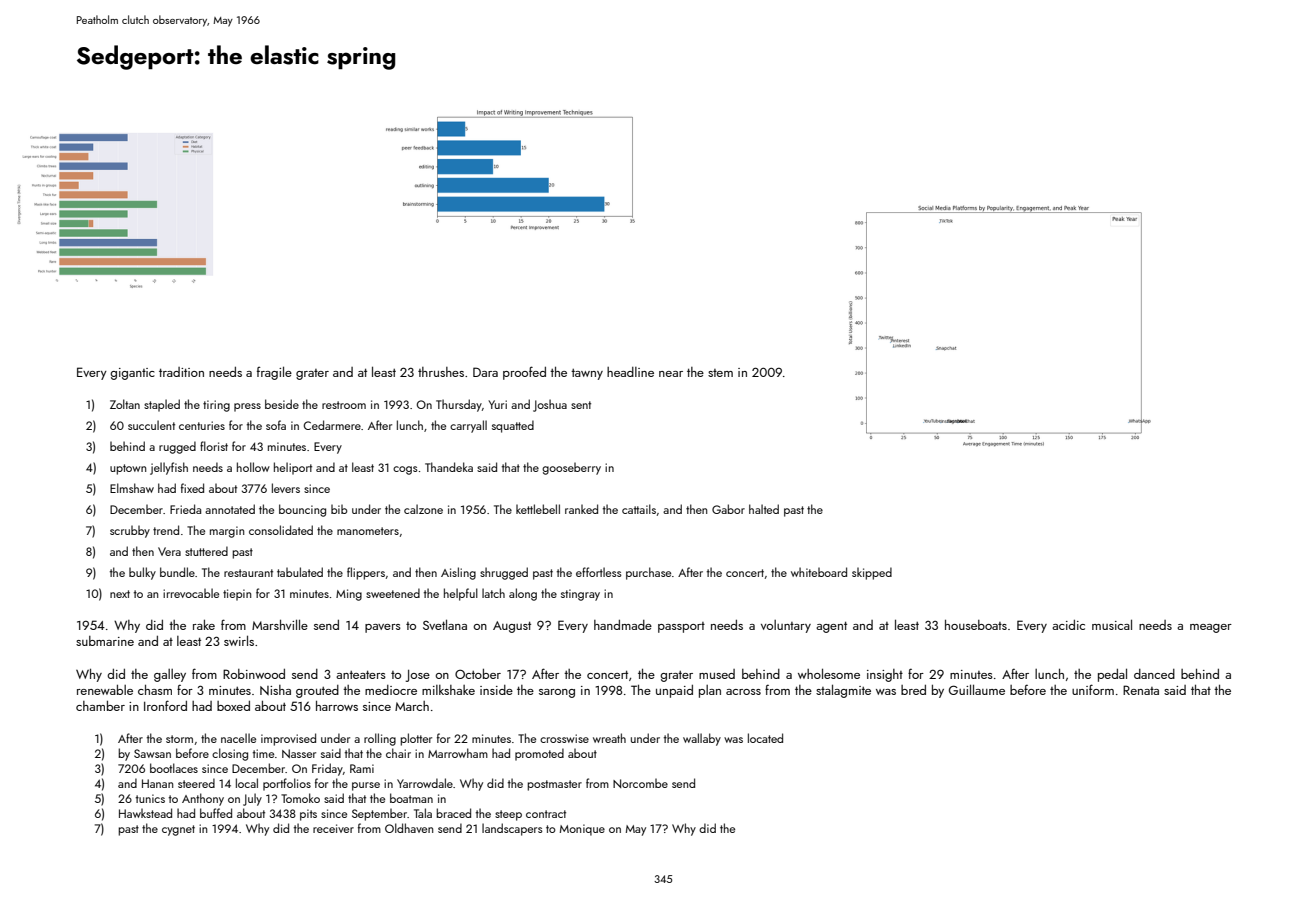  What do you see at coordinates (125, 404) in the image?
I see `Zoltan` at bounding box center [125, 404].
